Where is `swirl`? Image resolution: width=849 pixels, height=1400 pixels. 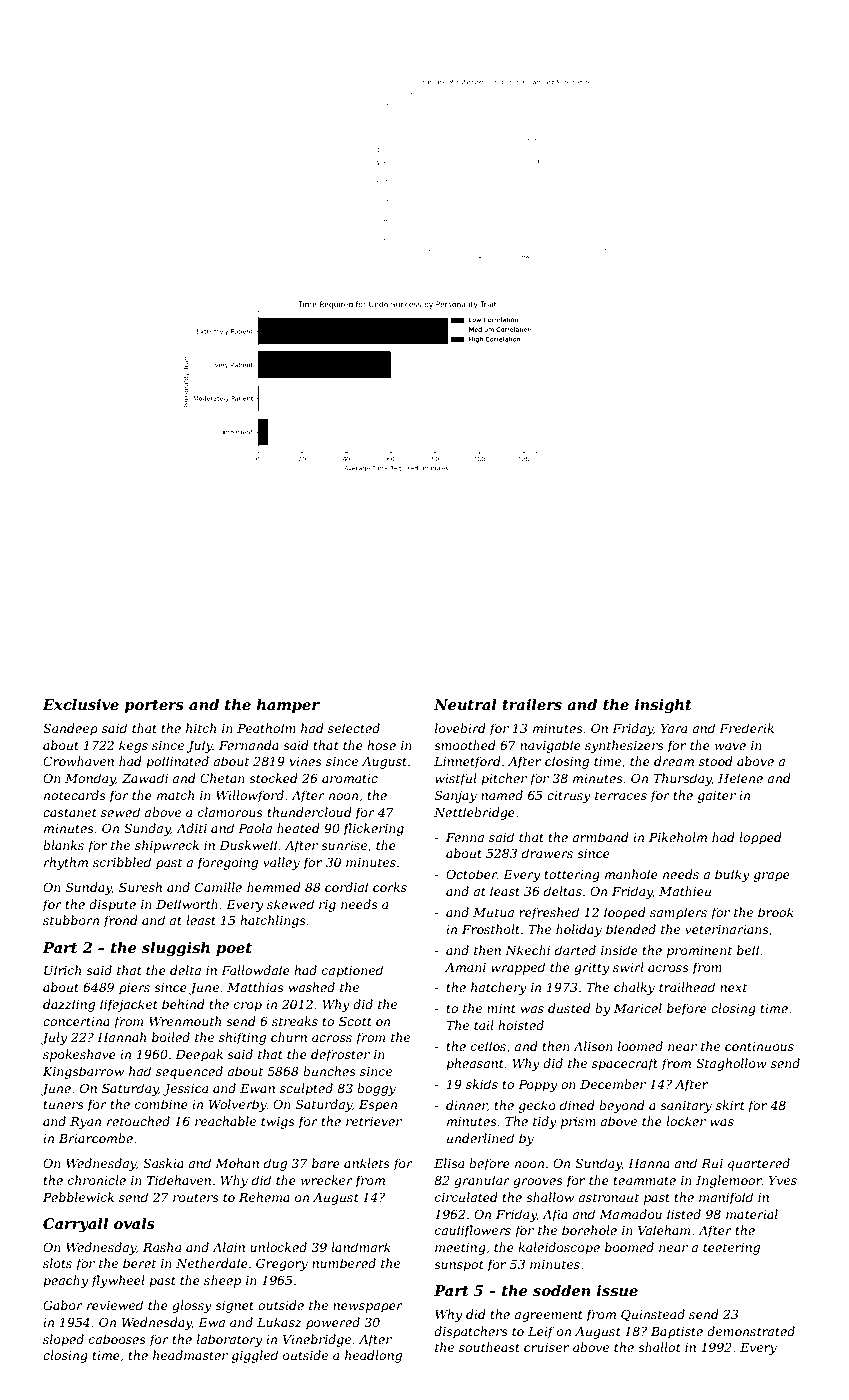
swirl is located at coordinates (628, 967).
